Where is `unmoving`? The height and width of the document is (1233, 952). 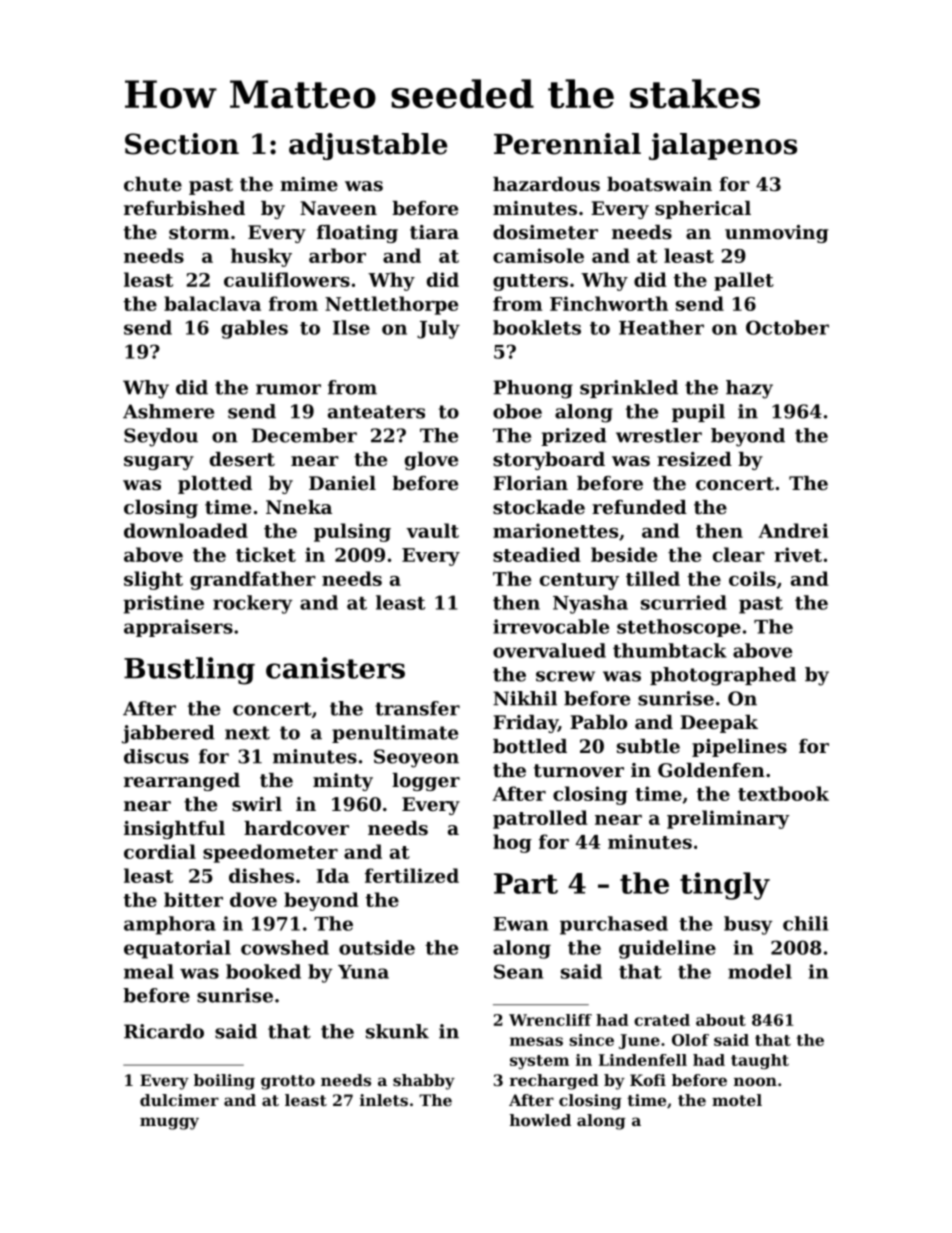 unmoving is located at coordinates (777, 234).
